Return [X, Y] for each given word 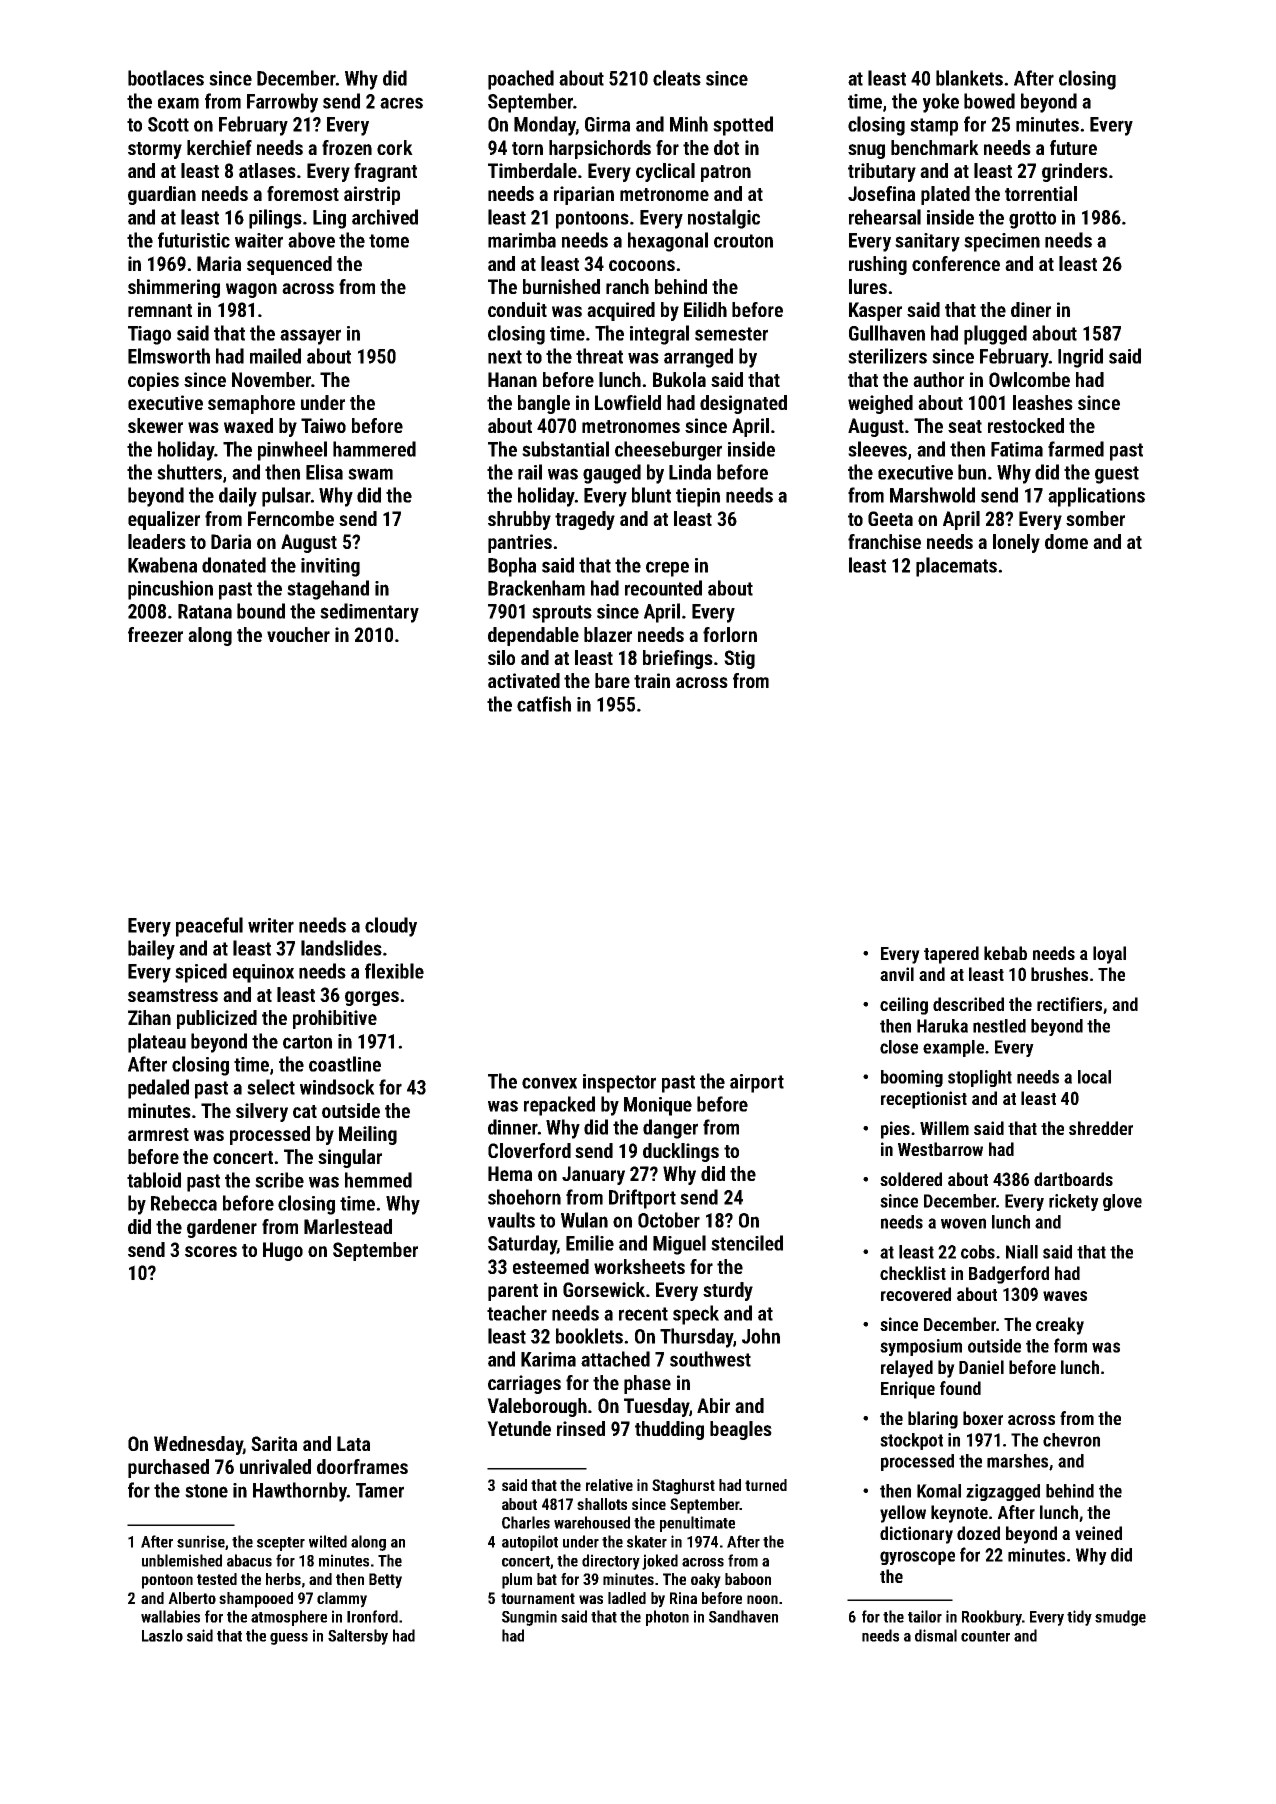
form [1070, 1345]
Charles [526, 1522]
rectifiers [1069, 1004]
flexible [394, 971]
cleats [677, 78]
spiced [201, 973]
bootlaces [166, 78]
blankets [969, 78]
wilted [328, 1541]
